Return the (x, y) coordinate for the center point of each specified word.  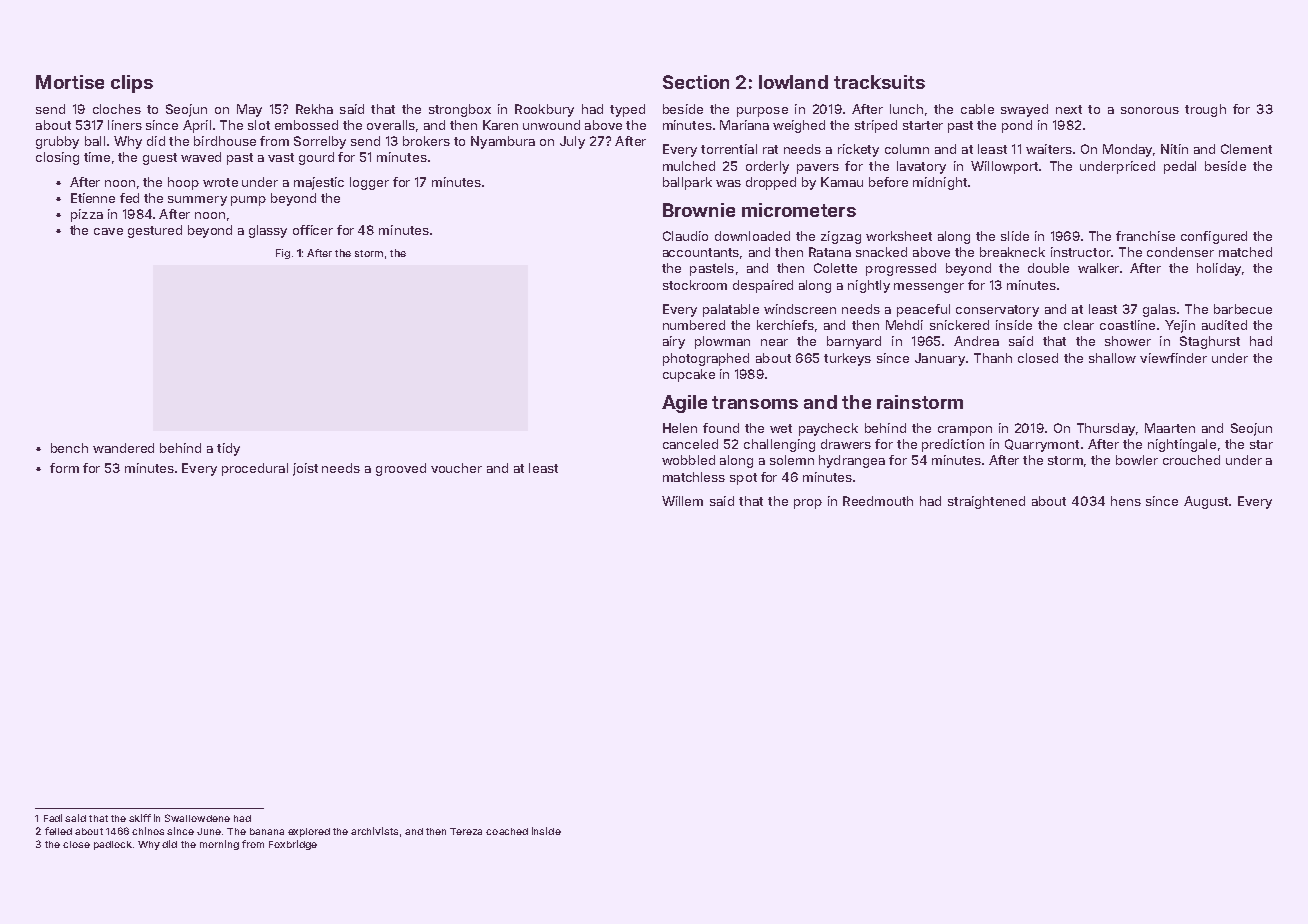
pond (1017, 126)
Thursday (1106, 429)
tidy (228, 449)
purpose (762, 112)
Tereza (466, 831)
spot (743, 479)
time (97, 157)
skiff (140, 818)
